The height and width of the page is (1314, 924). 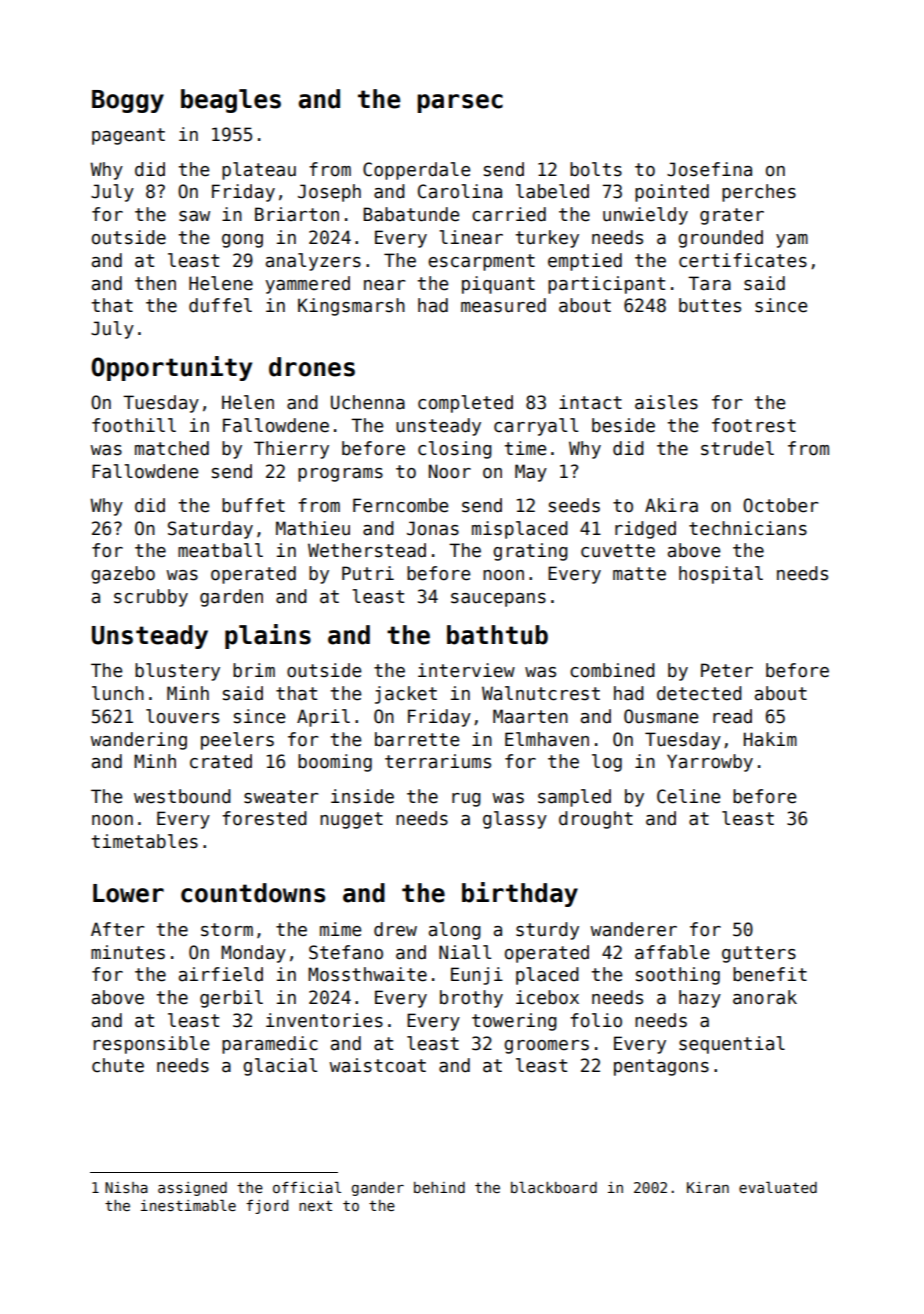 I want to click on parsec, so click(x=460, y=103).
